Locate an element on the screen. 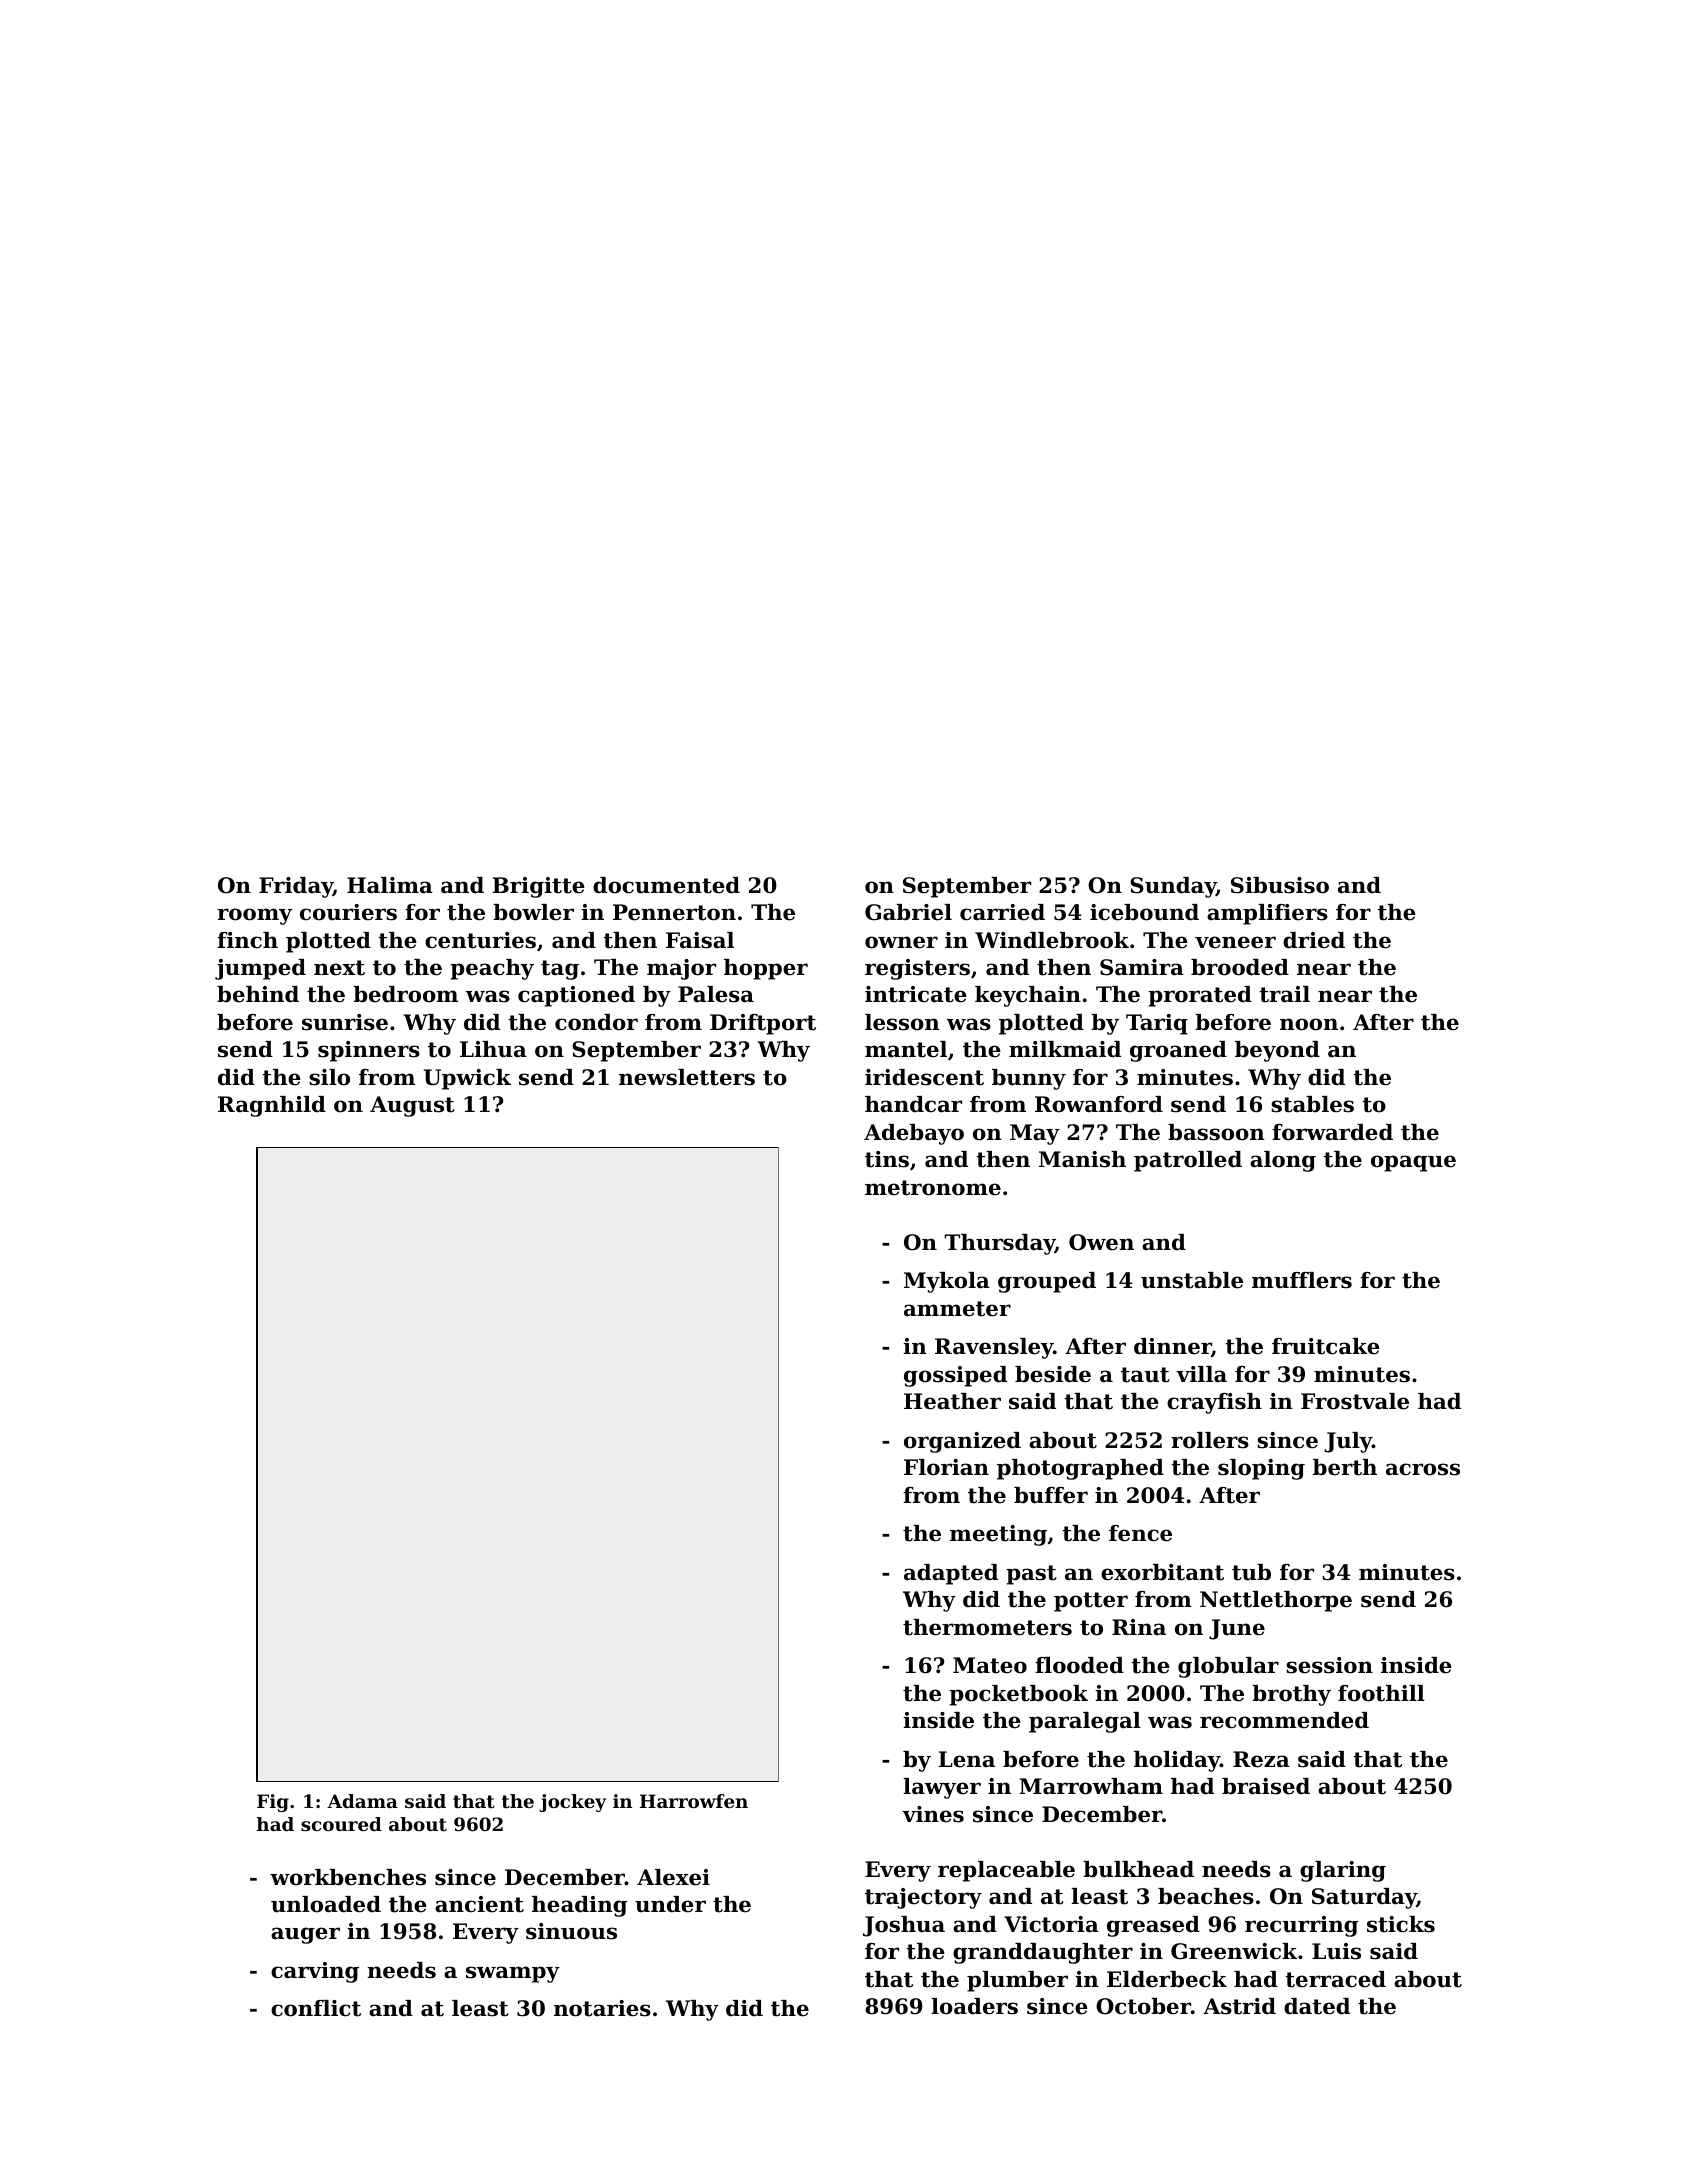  trajectory is located at coordinates (923, 1898).
